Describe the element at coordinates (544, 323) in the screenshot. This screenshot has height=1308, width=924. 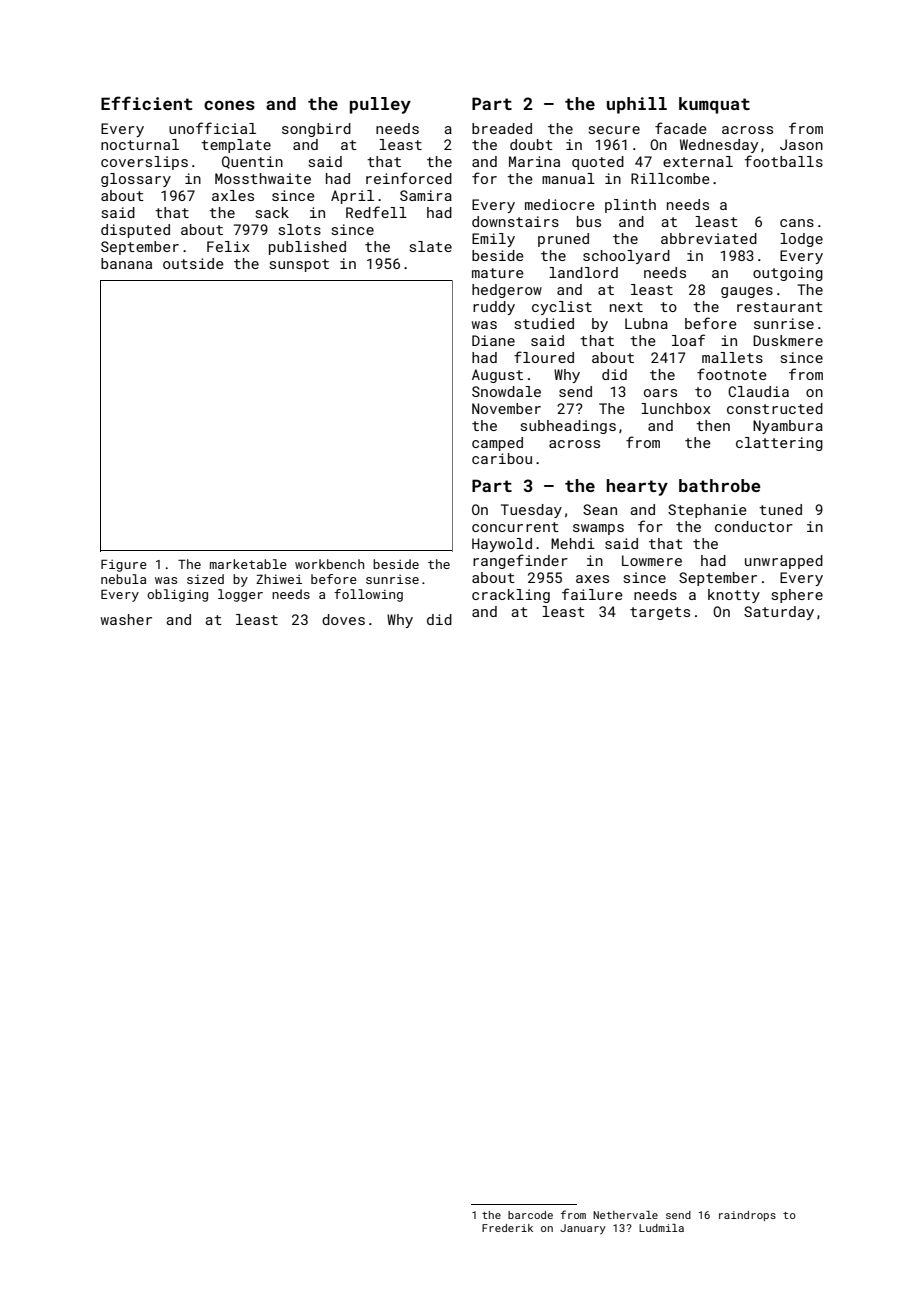
I see `studied` at that location.
